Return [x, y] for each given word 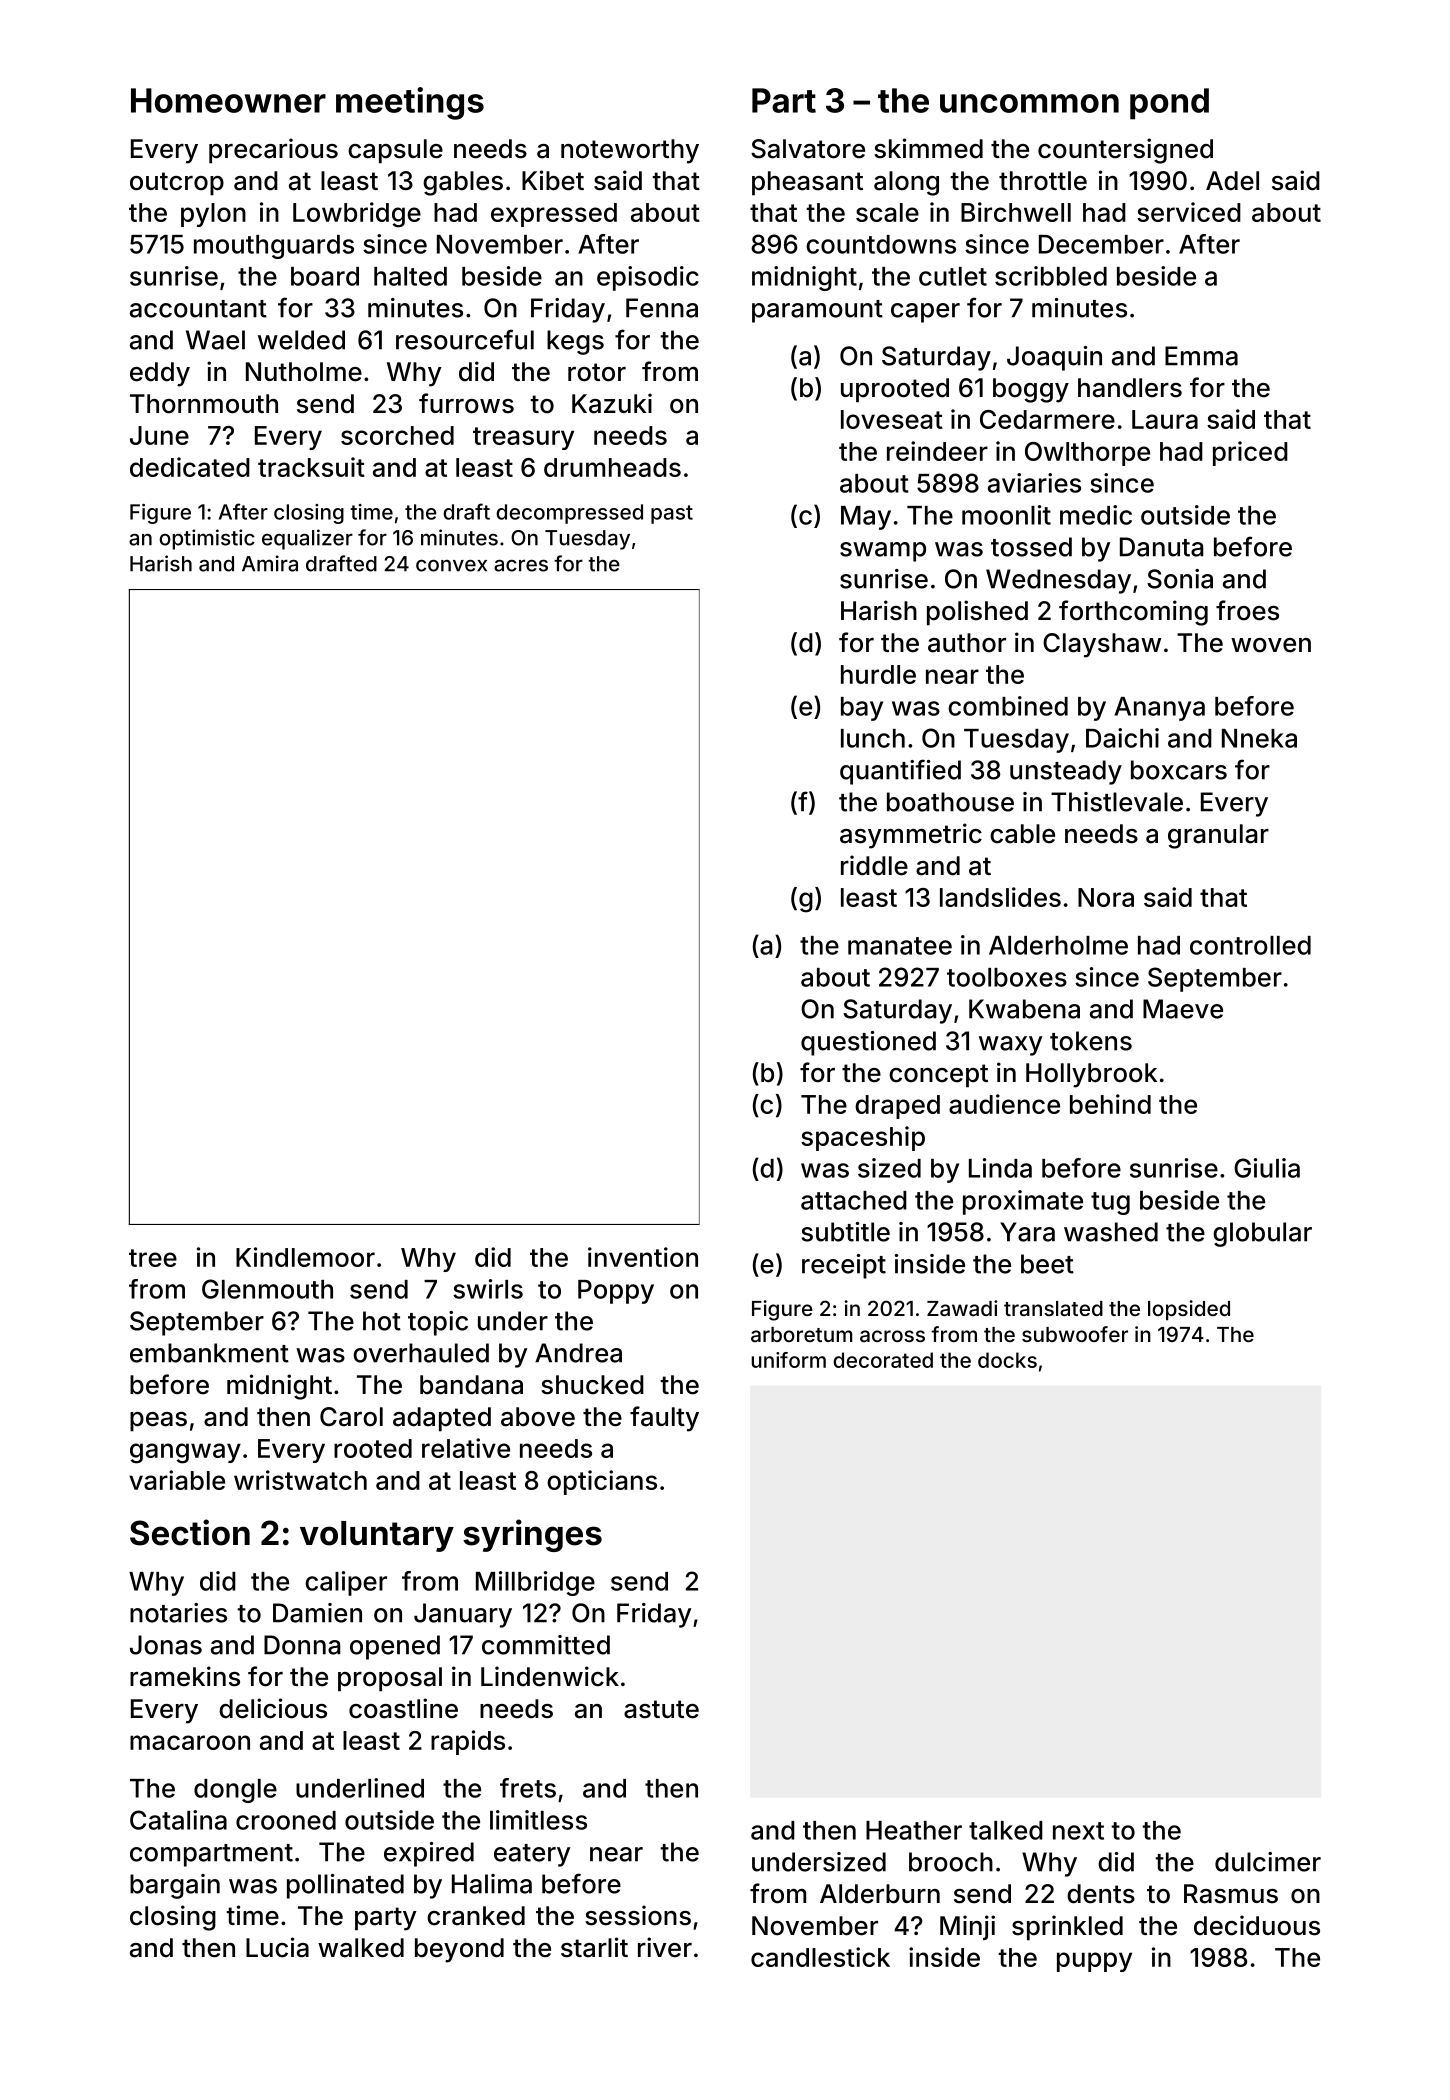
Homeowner [228, 100]
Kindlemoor [305, 1257]
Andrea [578, 1353]
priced [1250, 453]
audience [1004, 1104]
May [866, 518]
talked [1006, 1830]
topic [438, 1323]
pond [1169, 104]
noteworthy [630, 151]
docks [1007, 1360]
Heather [914, 1830]
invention [643, 1257]
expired [429, 1854]
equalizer [307, 539]
